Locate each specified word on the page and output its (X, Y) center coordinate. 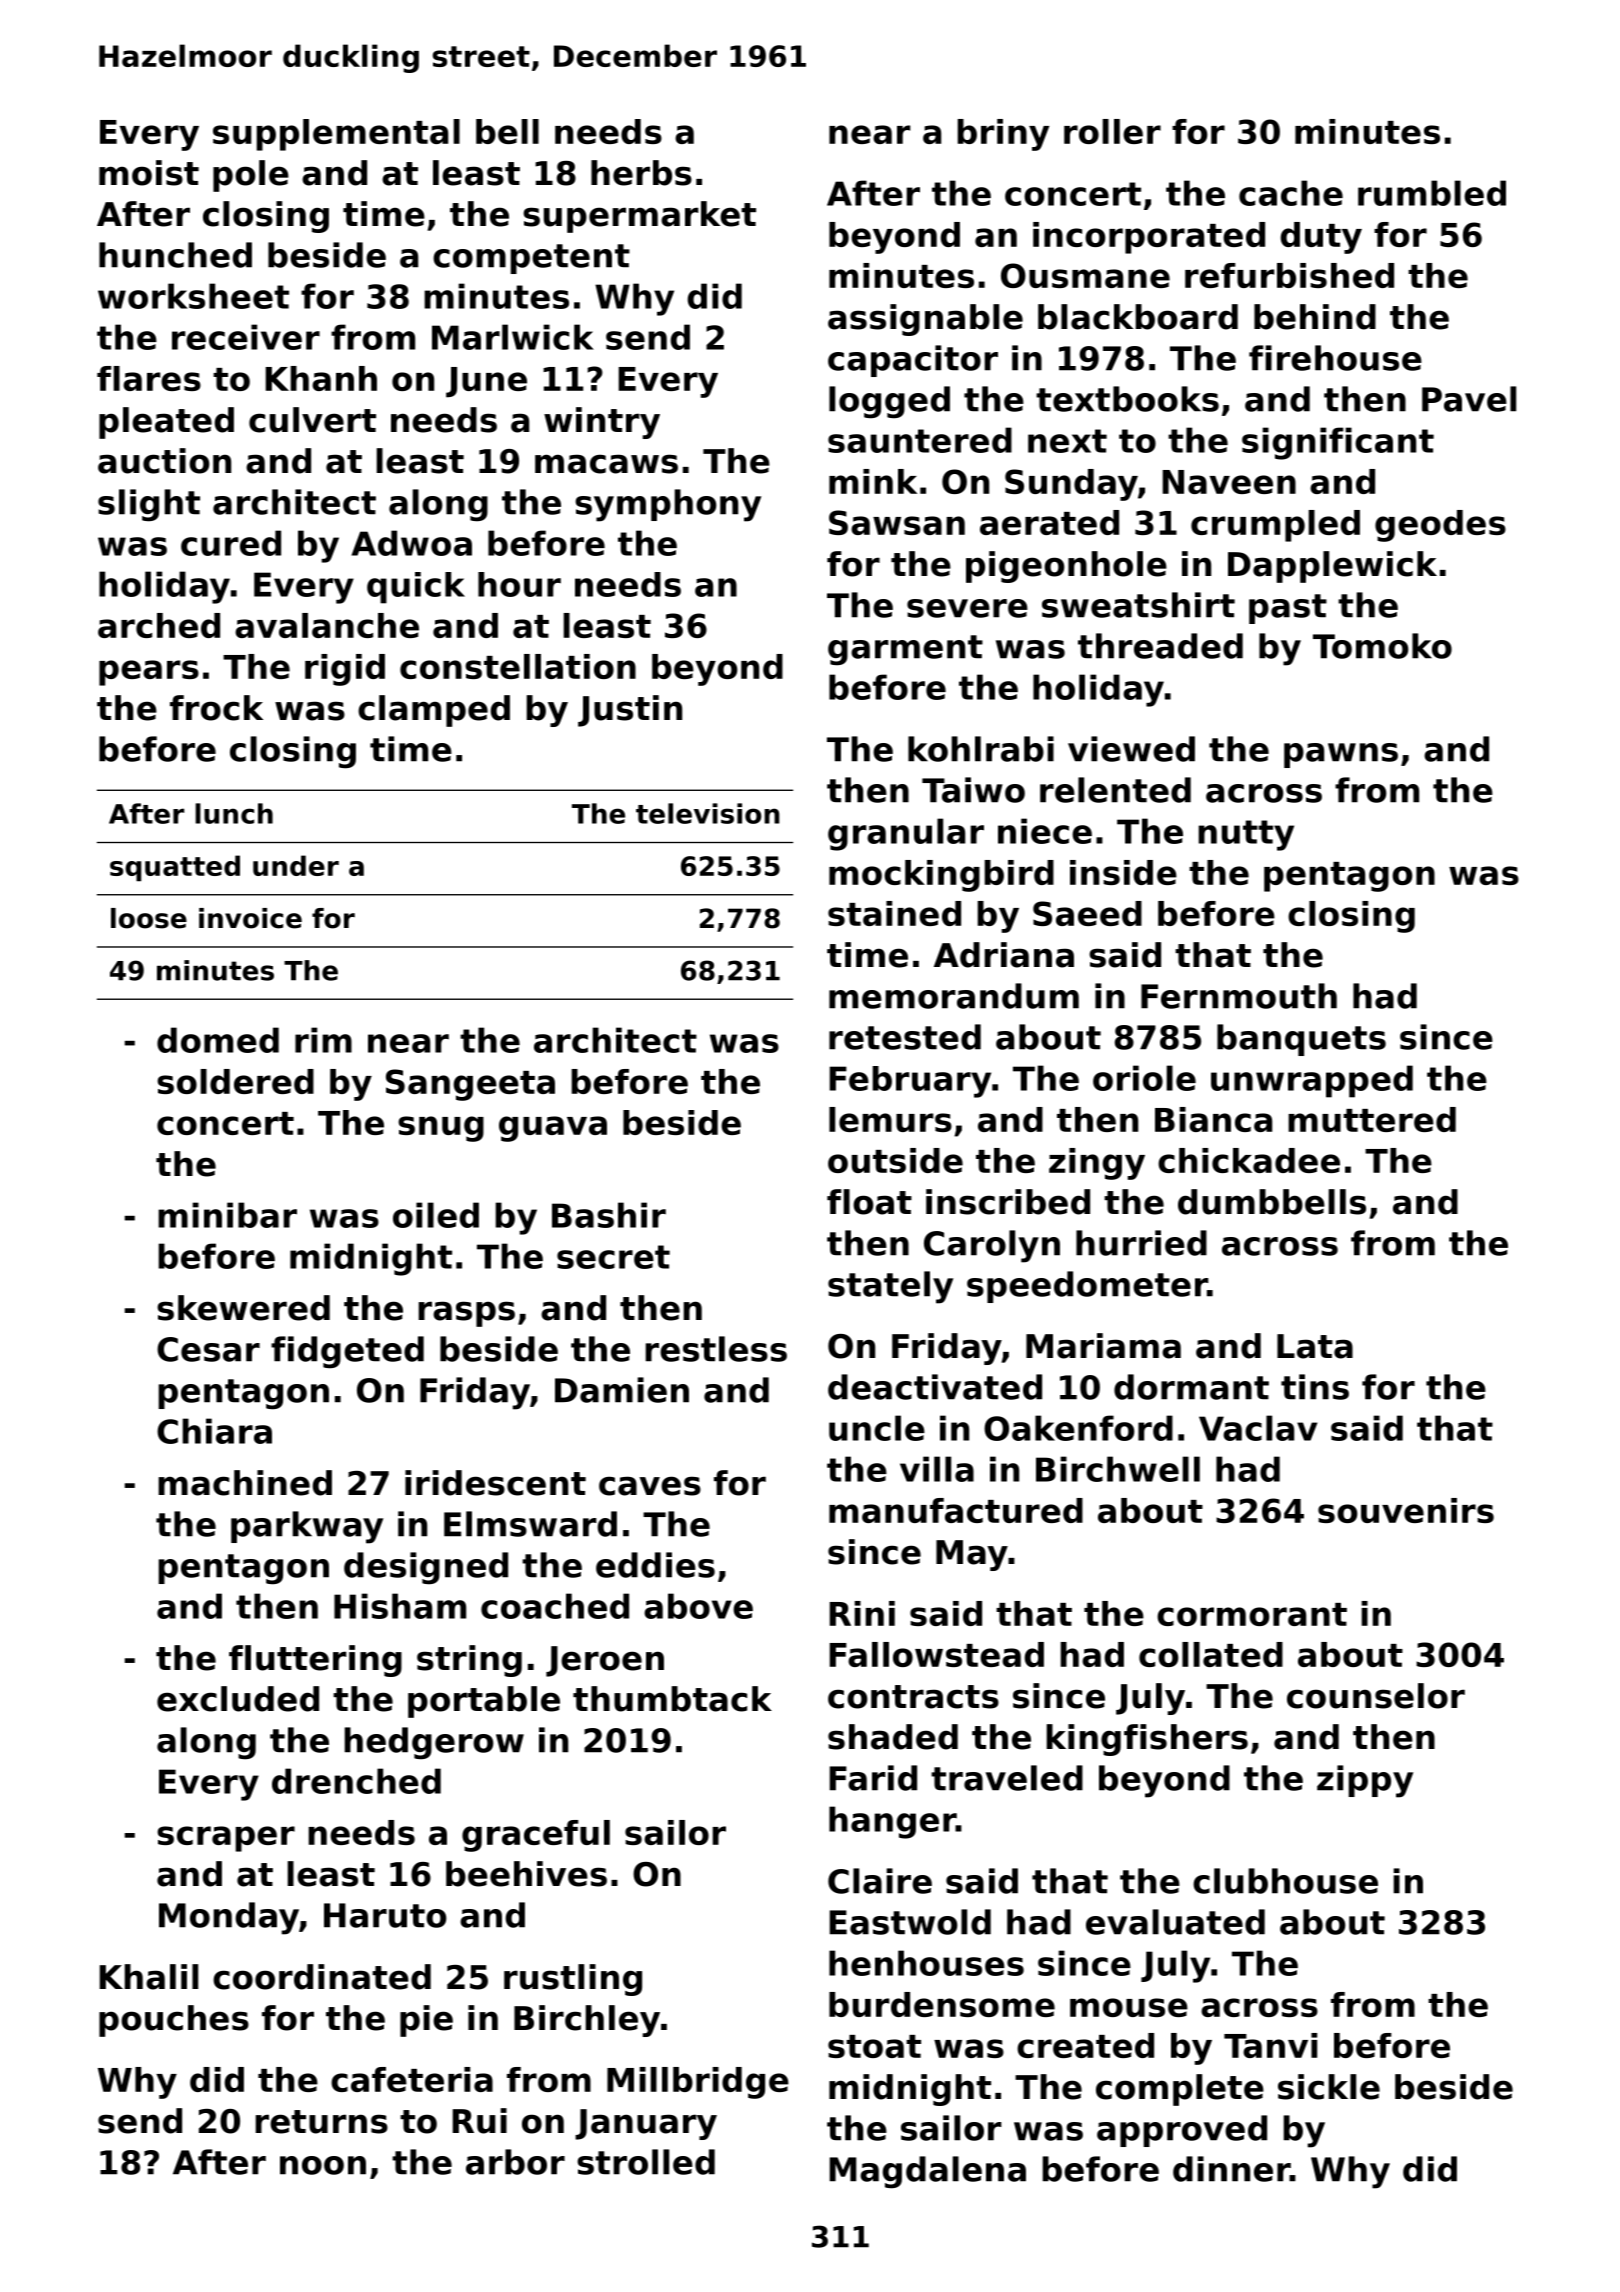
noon (323, 2165)
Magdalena (927, 2172)
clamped (434, 711)
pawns (1341, 755)
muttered (1372, 1119)
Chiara (214, 1431)
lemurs (890, 1119)
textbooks (1127, 399)
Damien (622, 1390)
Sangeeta (470, 1085)
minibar (227, 1215)
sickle (1329, 2087)
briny (1003, 135)
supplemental (336, 135)
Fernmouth (1239, 996)
